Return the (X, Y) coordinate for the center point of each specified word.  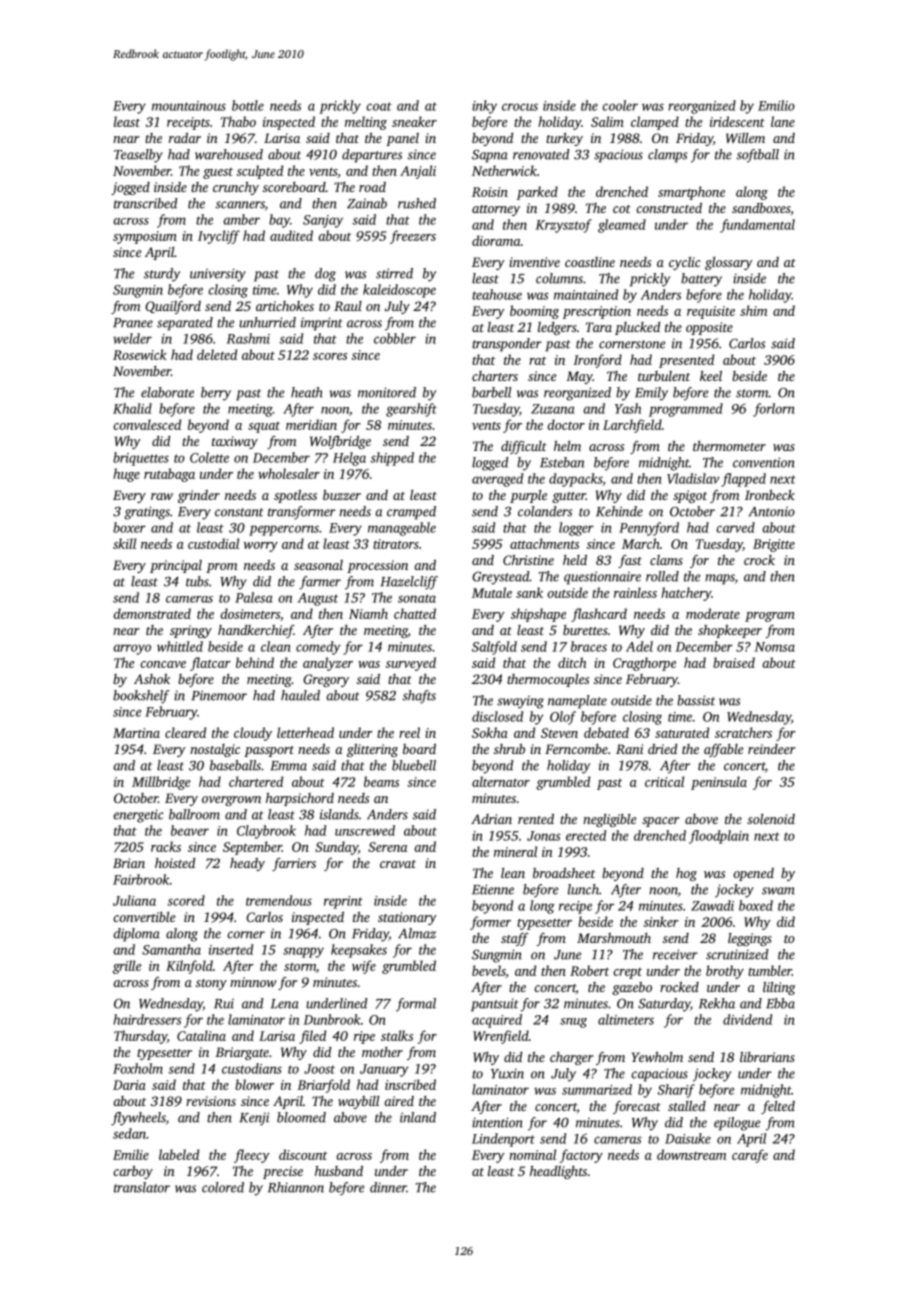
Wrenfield (501, 1037)
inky (484, 107)
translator (142, 1187)
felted (778, 1107)
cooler (620, 105)
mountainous (189, 106)
